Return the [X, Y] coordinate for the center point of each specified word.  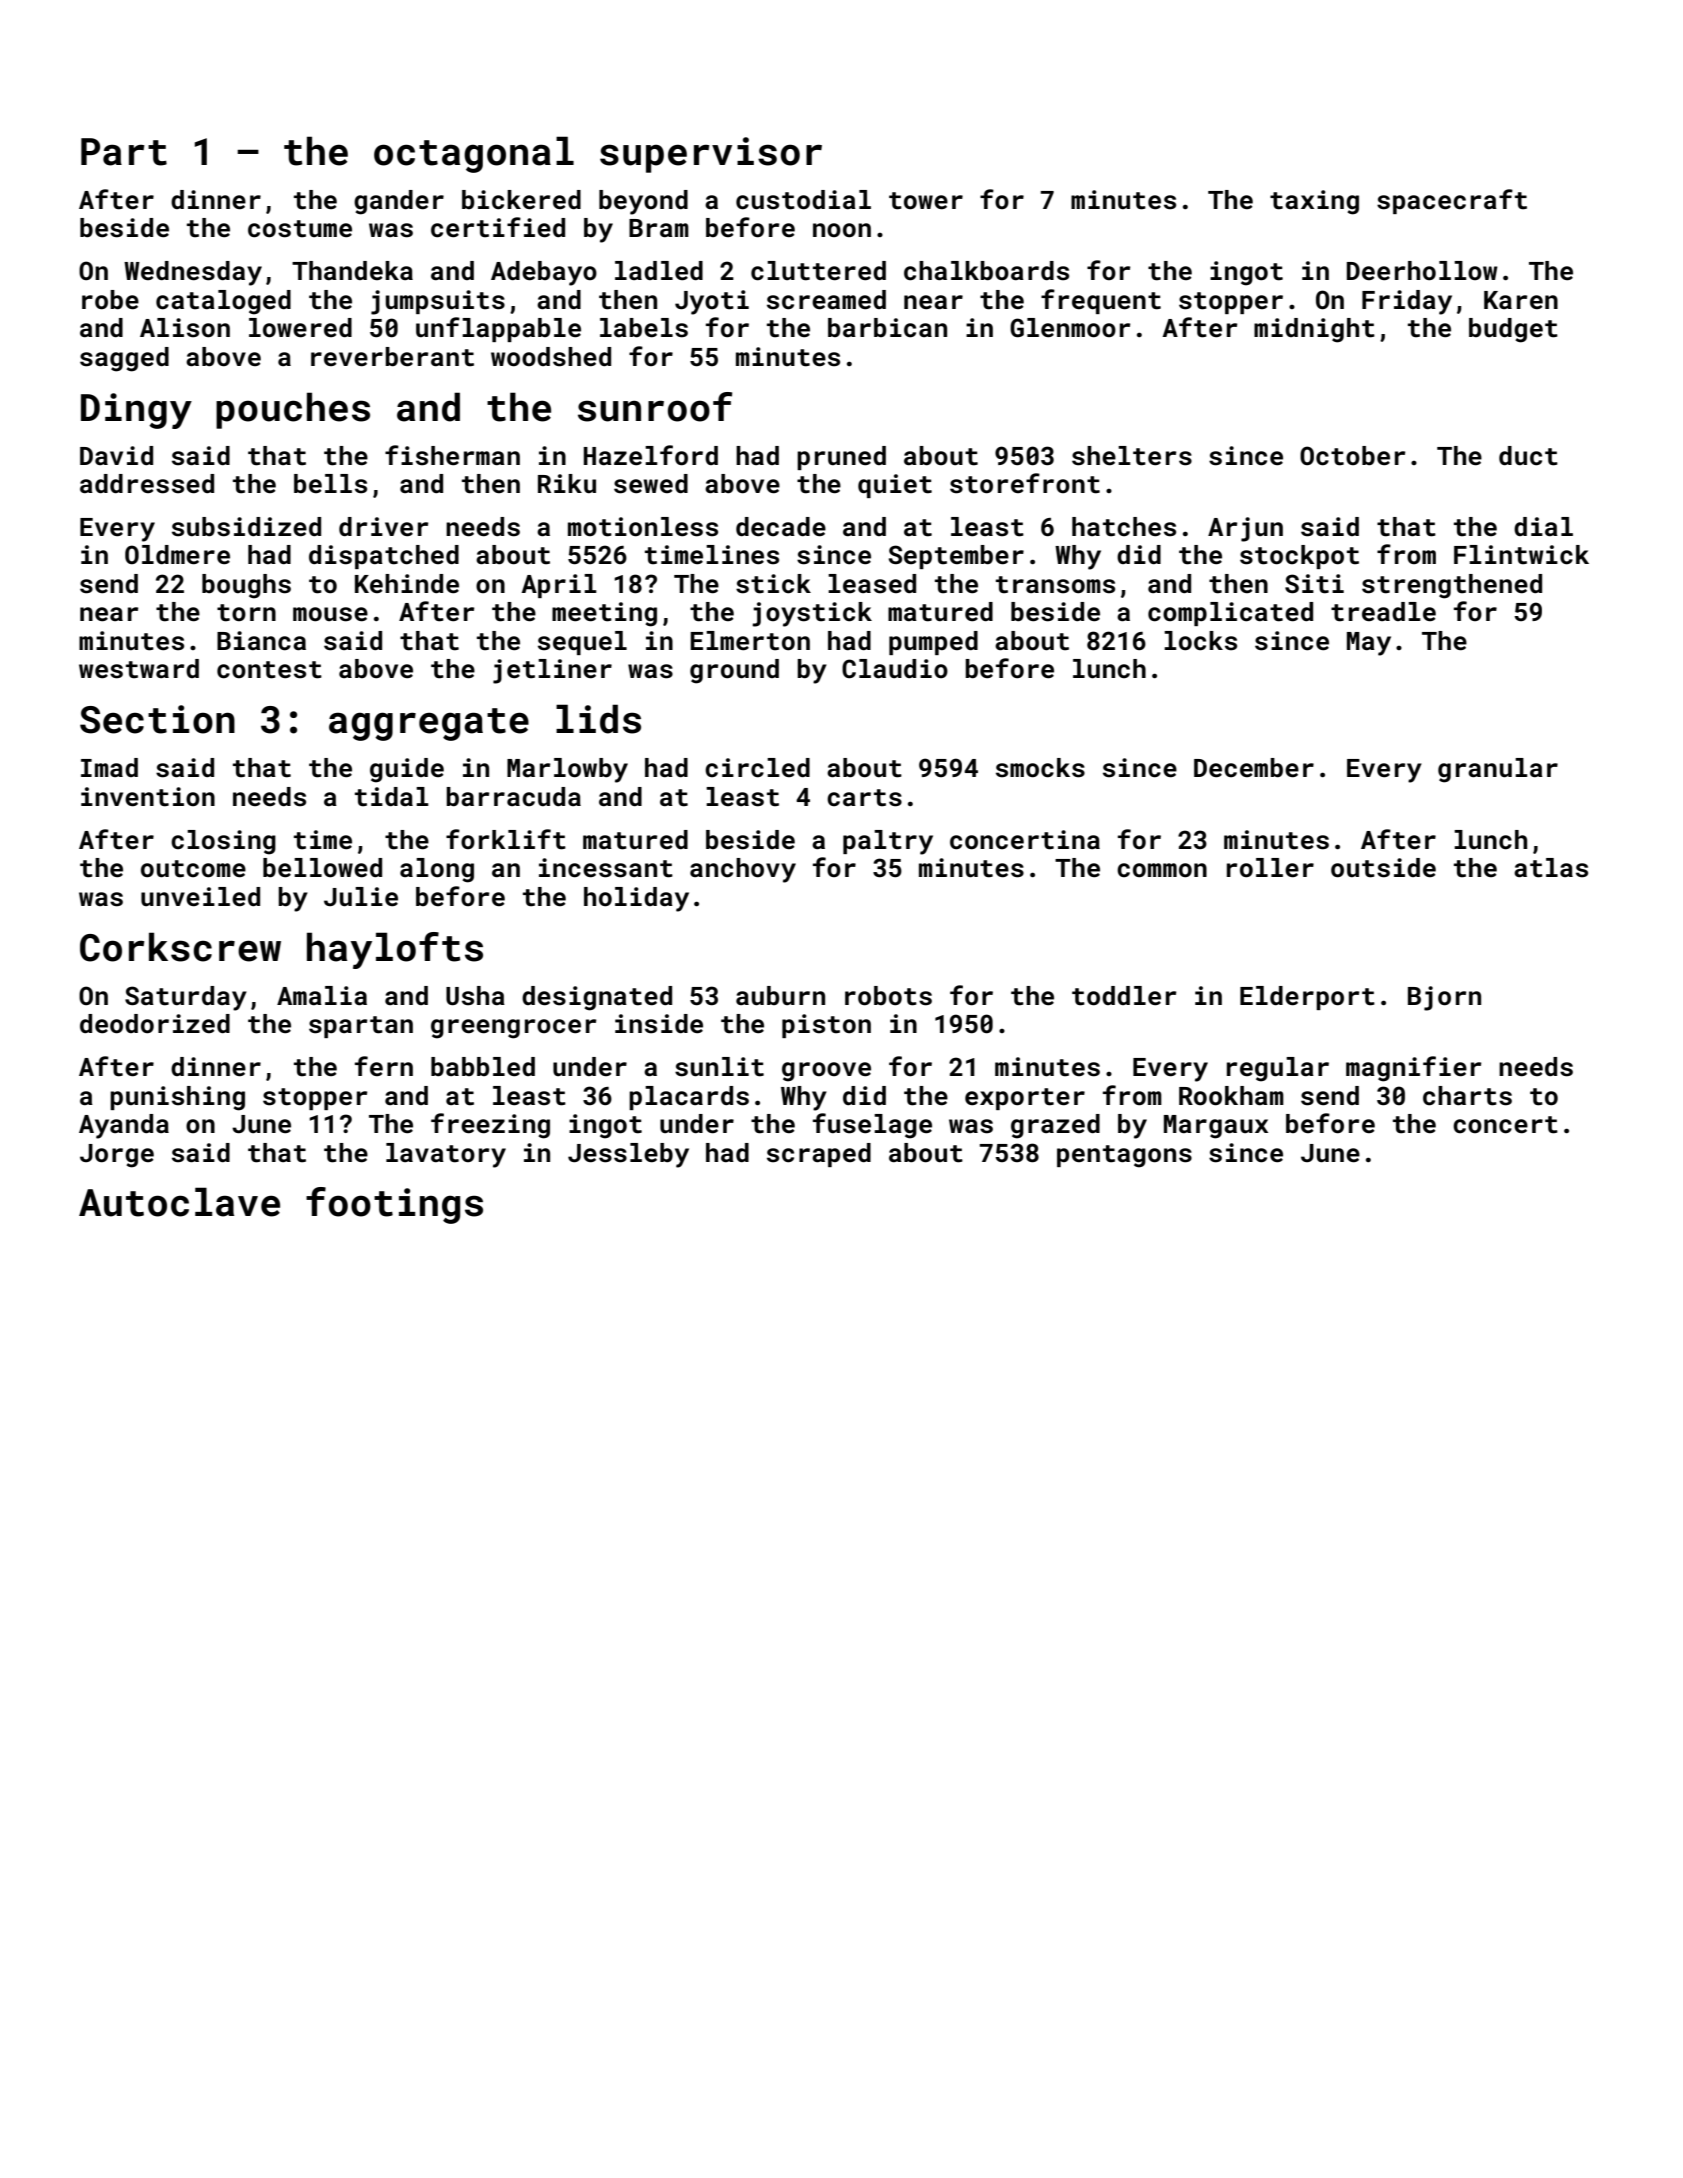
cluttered [818, 271]
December [1254, 768]
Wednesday [193, 273]
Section [157, 719]
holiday [636, 899]
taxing [1314, 202]
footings [394, 1205]
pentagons [1124, 1156]
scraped [819, 1155]
